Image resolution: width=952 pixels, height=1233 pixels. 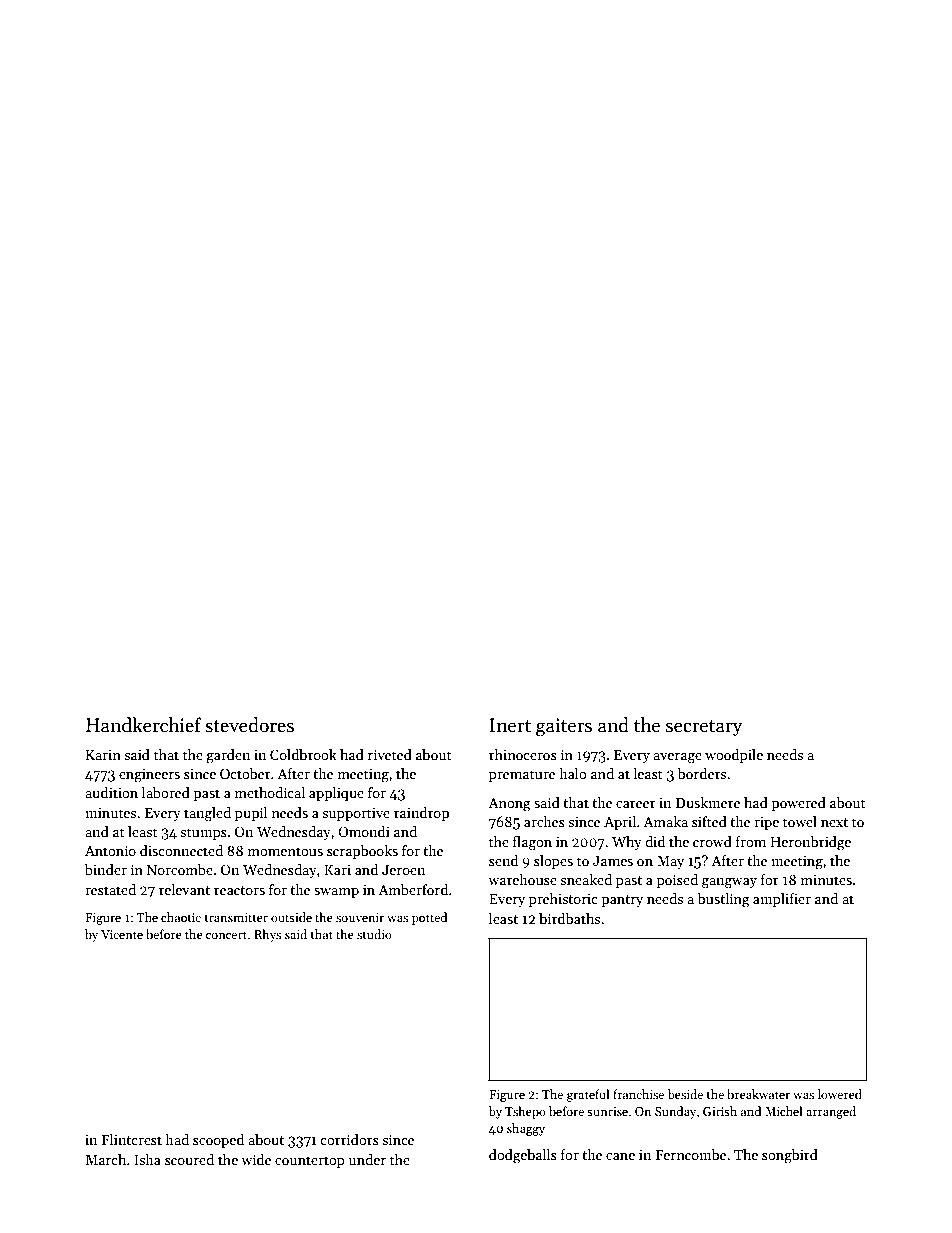 I want to click on bustling, so click(x=723, y=900).
